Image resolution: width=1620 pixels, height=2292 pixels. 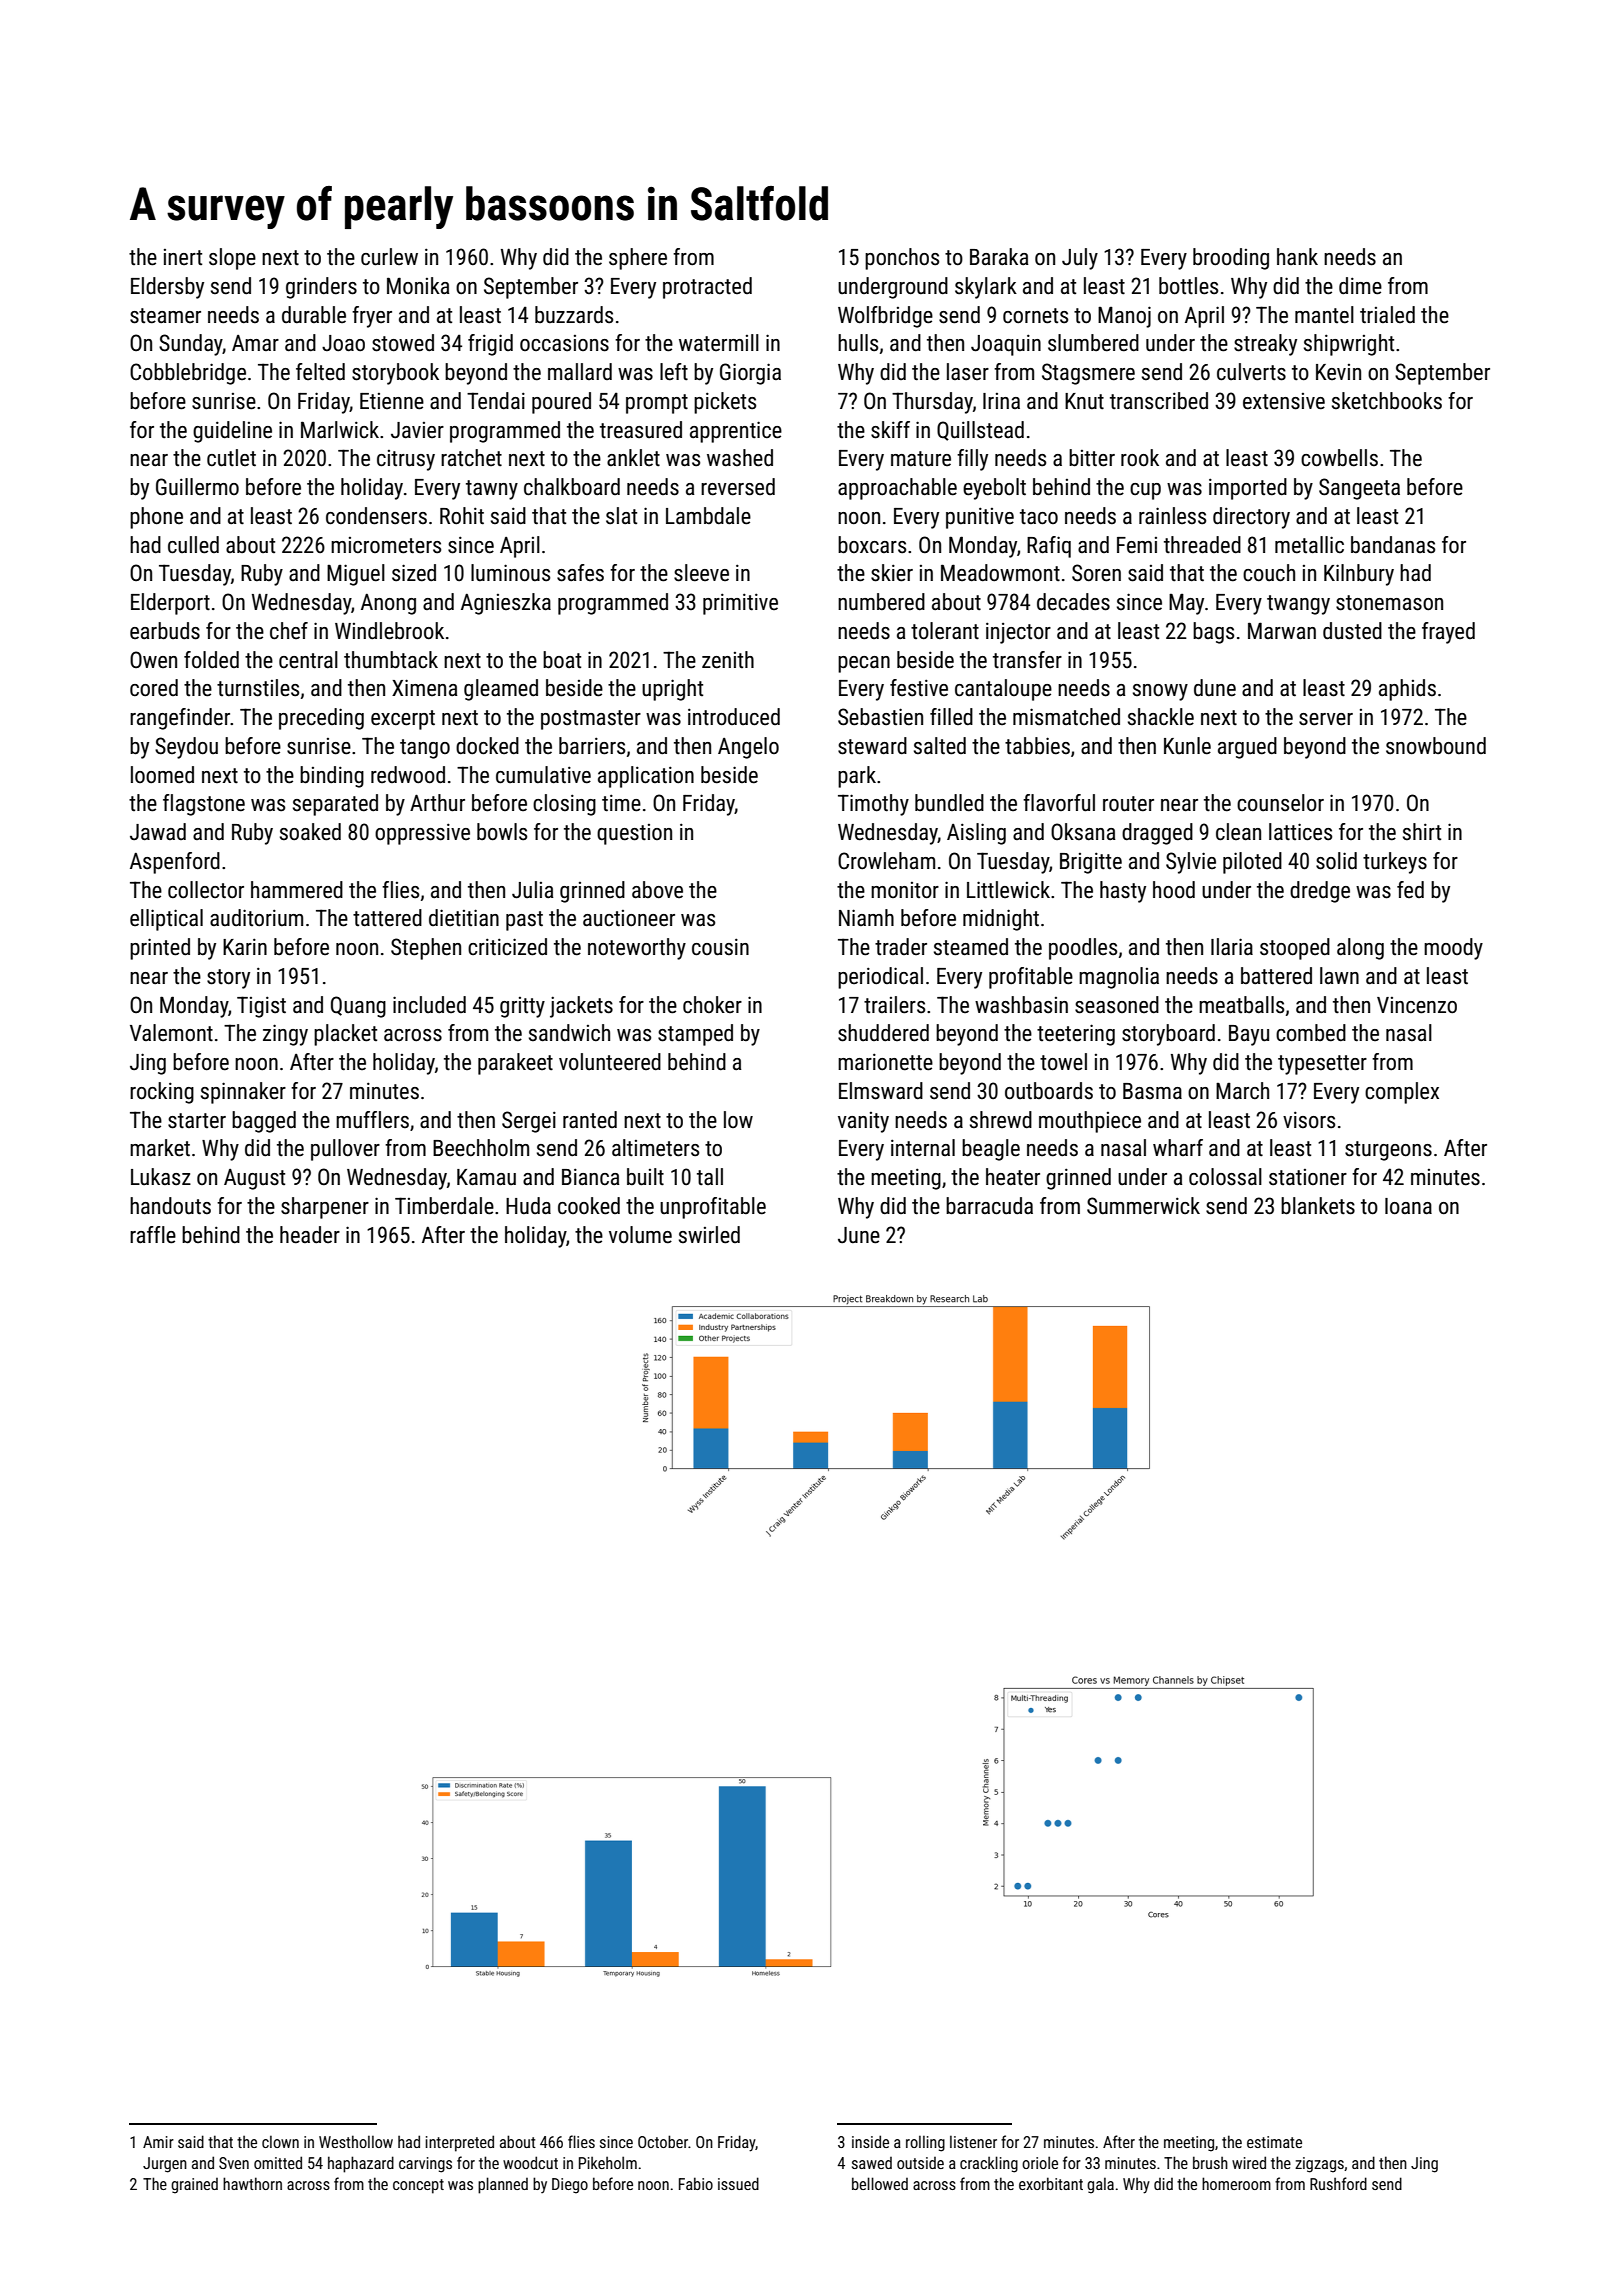 What do you see at coordinates (1297, 256) in the image?
I see `hank` at bounding box center [1297, 256].
